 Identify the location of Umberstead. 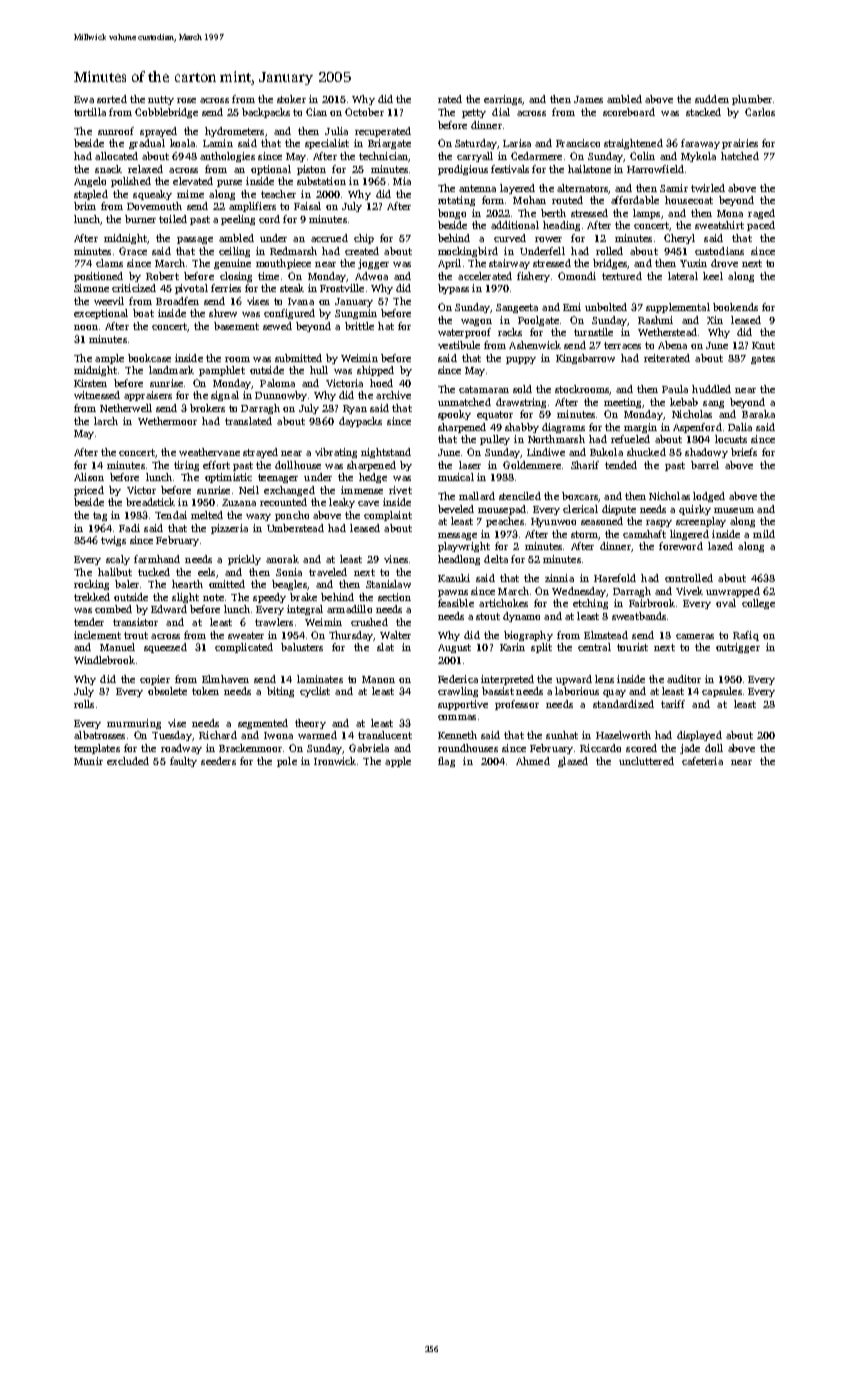
(295, 528).
